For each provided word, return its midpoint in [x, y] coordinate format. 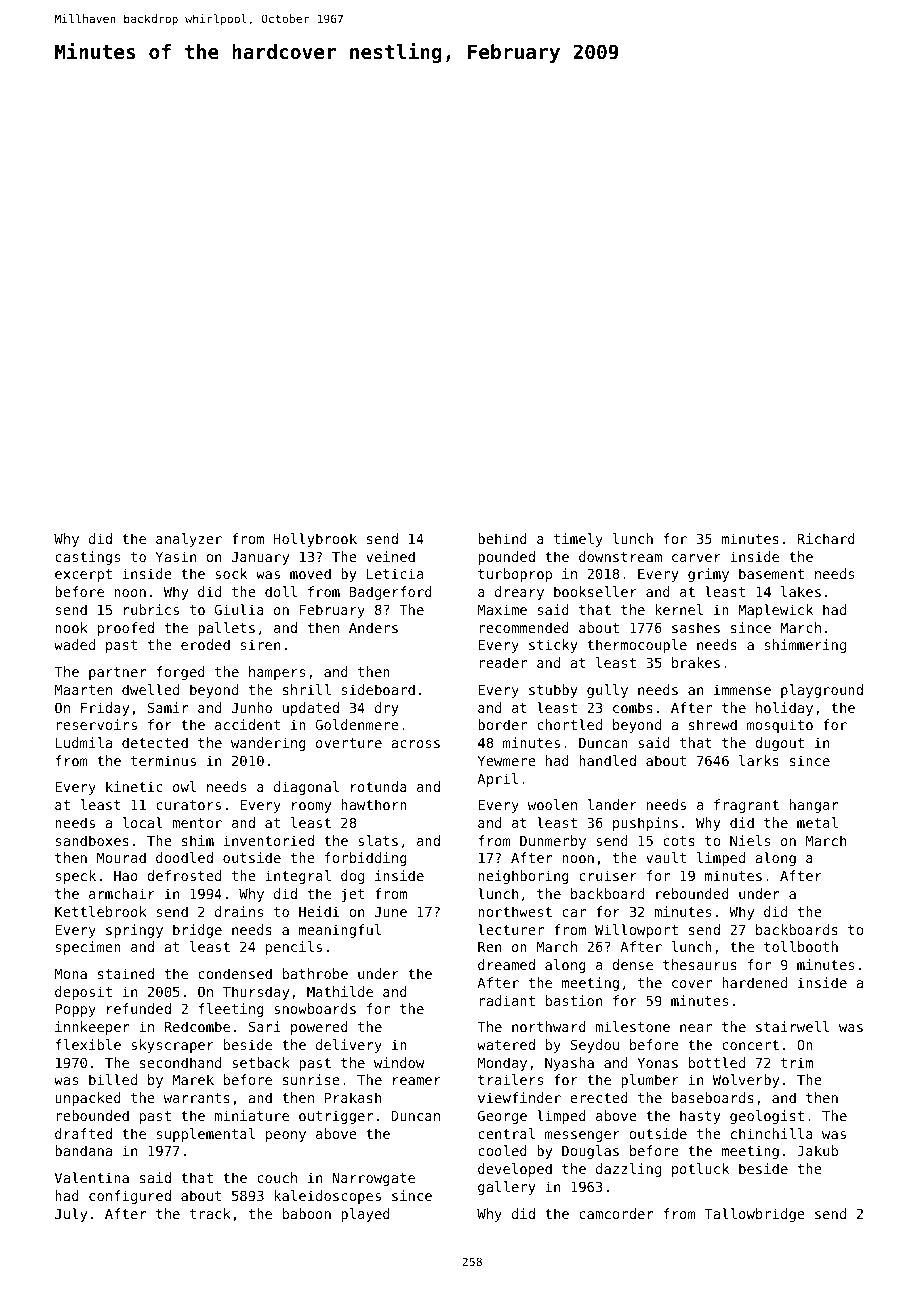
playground [822, 691]
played [365, 1215]
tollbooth [801, 946]
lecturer [511, 929]
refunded [139, 1008]
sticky [553, 646]
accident [247, 724]
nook [71, 627]
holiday [784, 709]
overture [349, 743]
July [71, 1215]
